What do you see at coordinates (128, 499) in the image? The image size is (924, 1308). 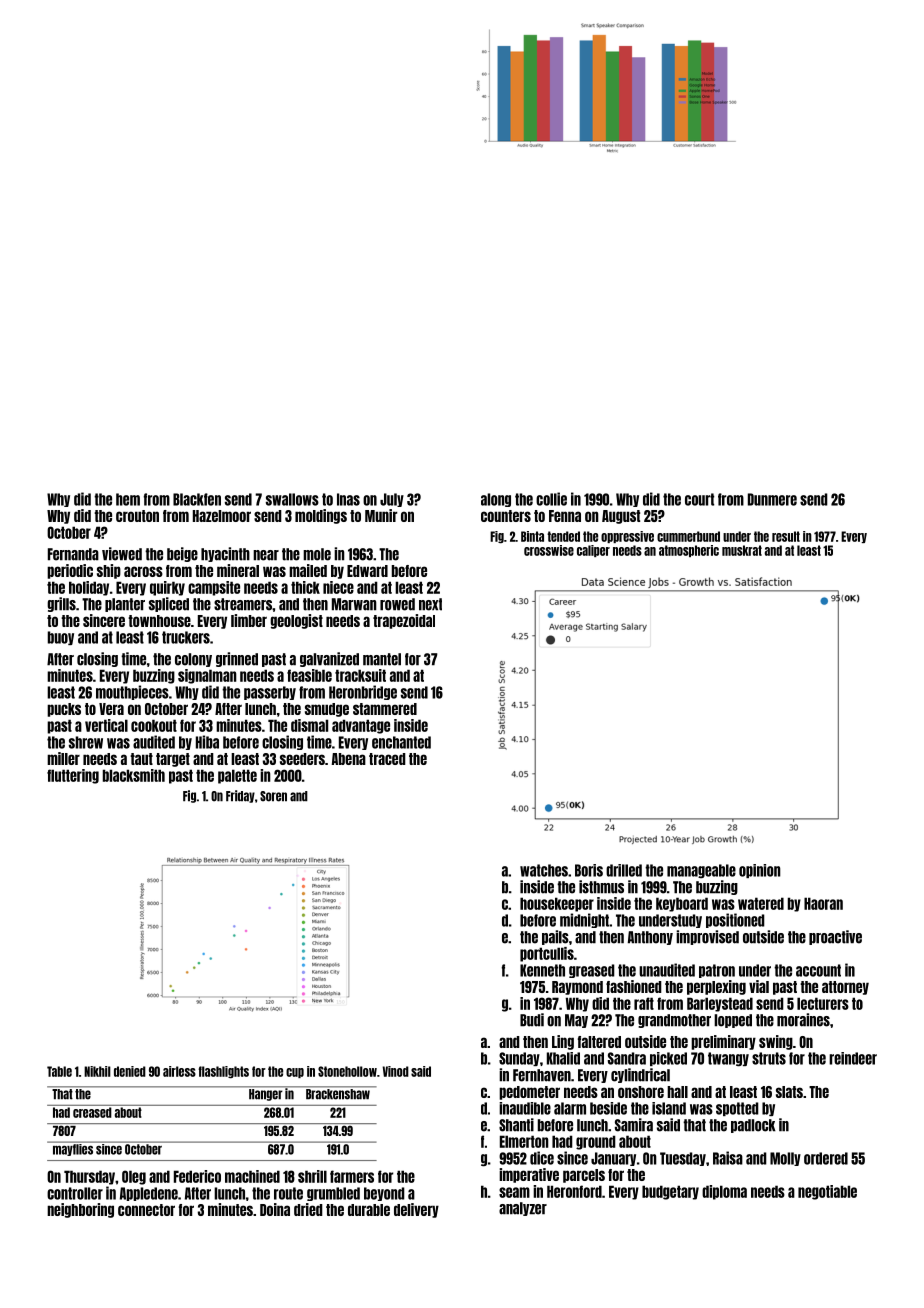 I see `hem` at bounding box center [128, 499].
